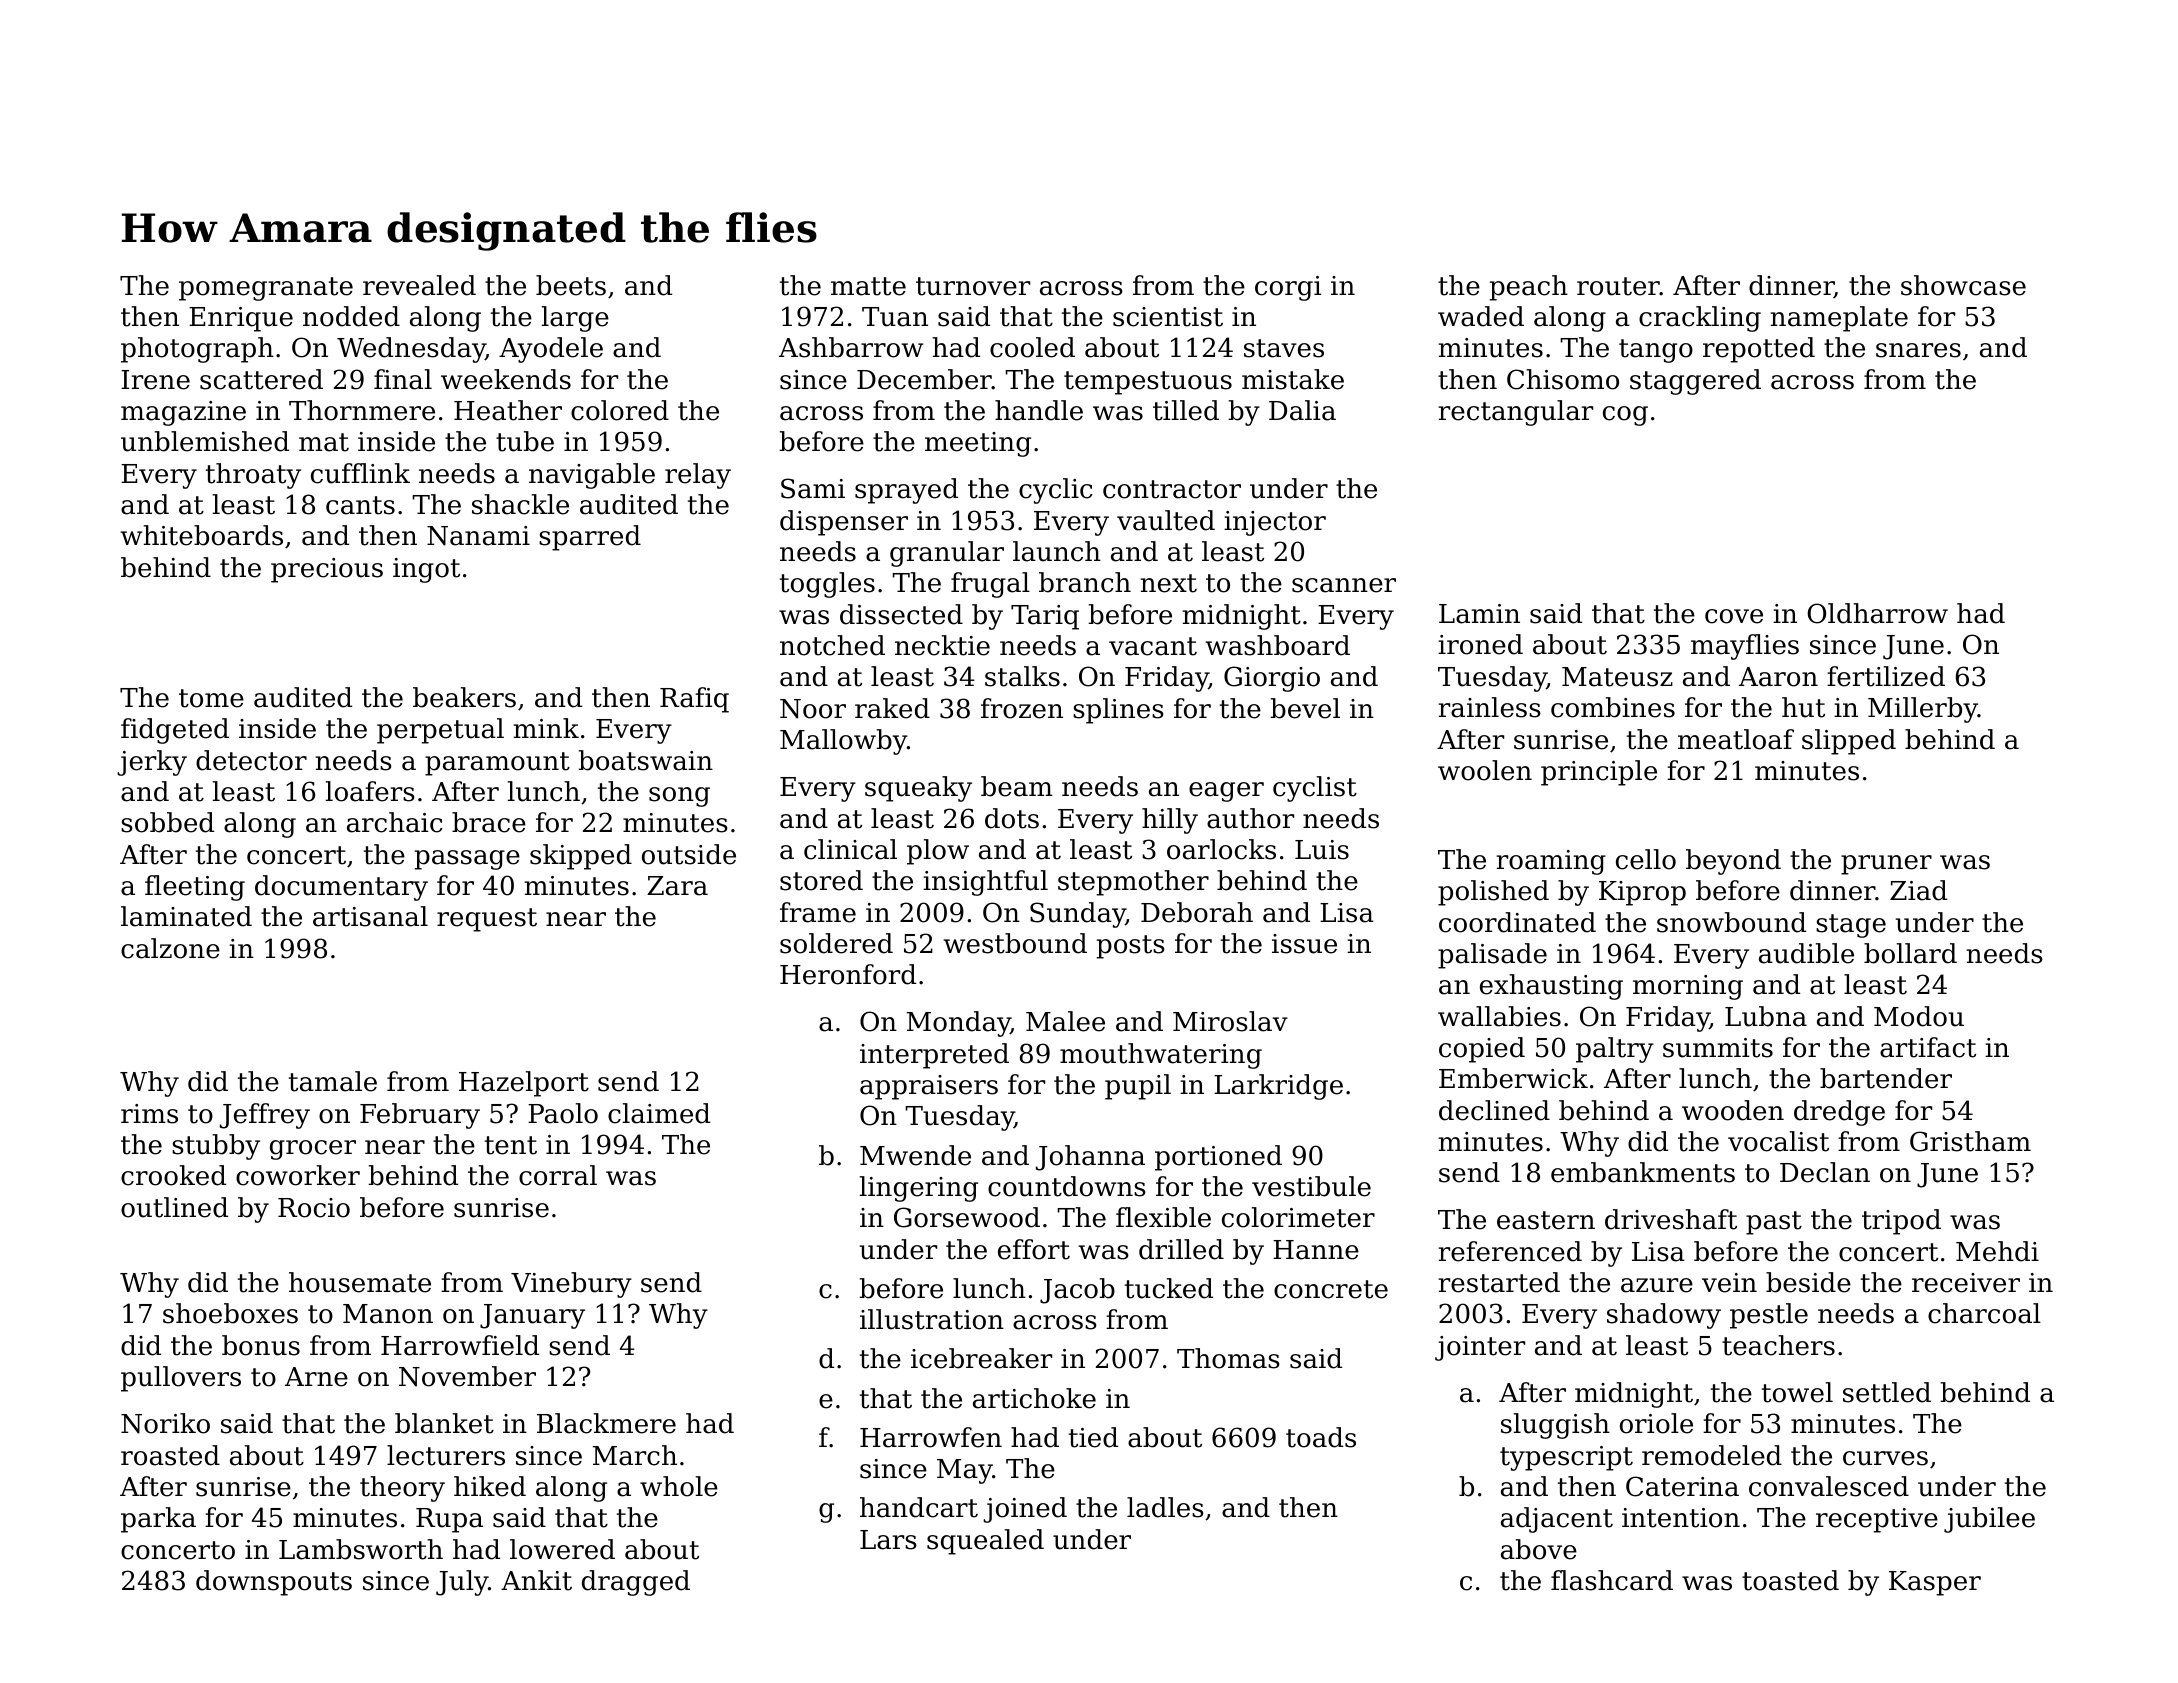  I want to click on Lars, so click(888, 1540).
